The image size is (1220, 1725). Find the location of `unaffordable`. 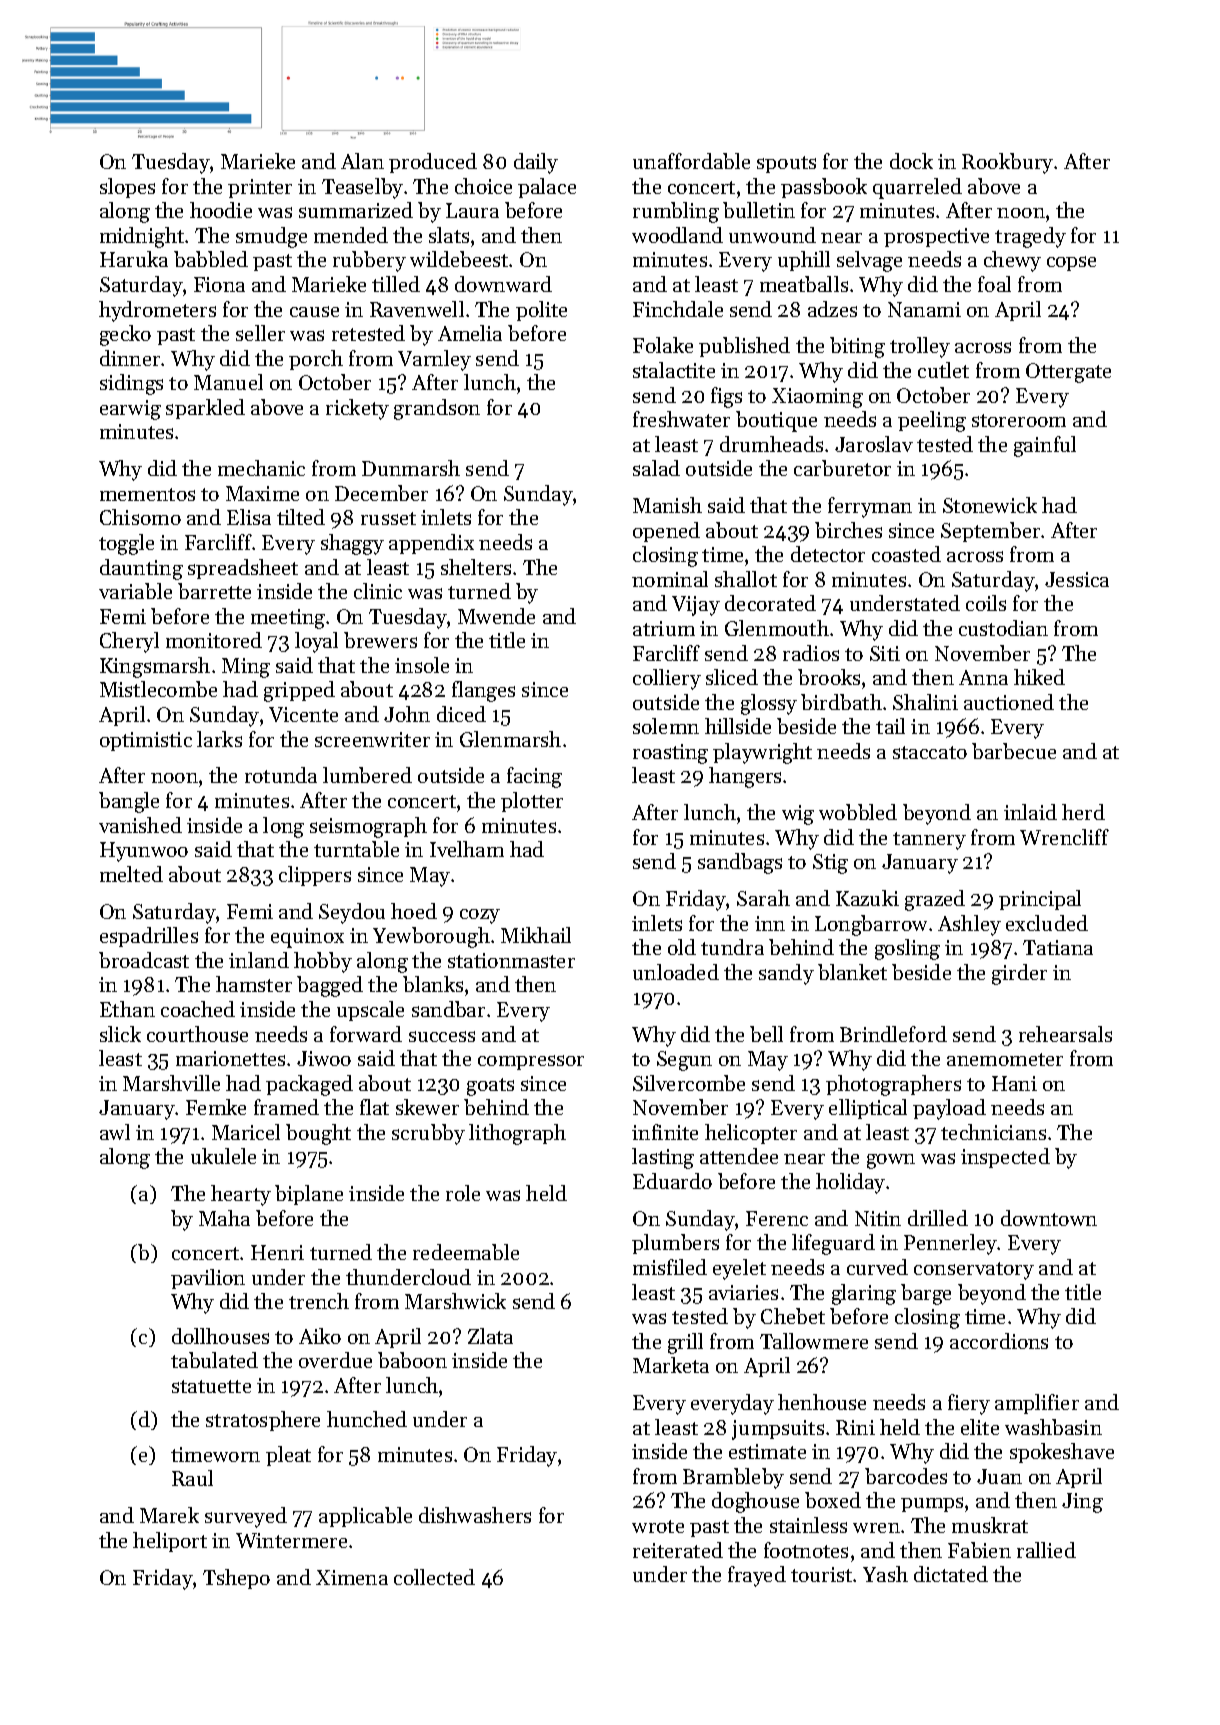

unaffordable is located at coordinates (691, 161).
